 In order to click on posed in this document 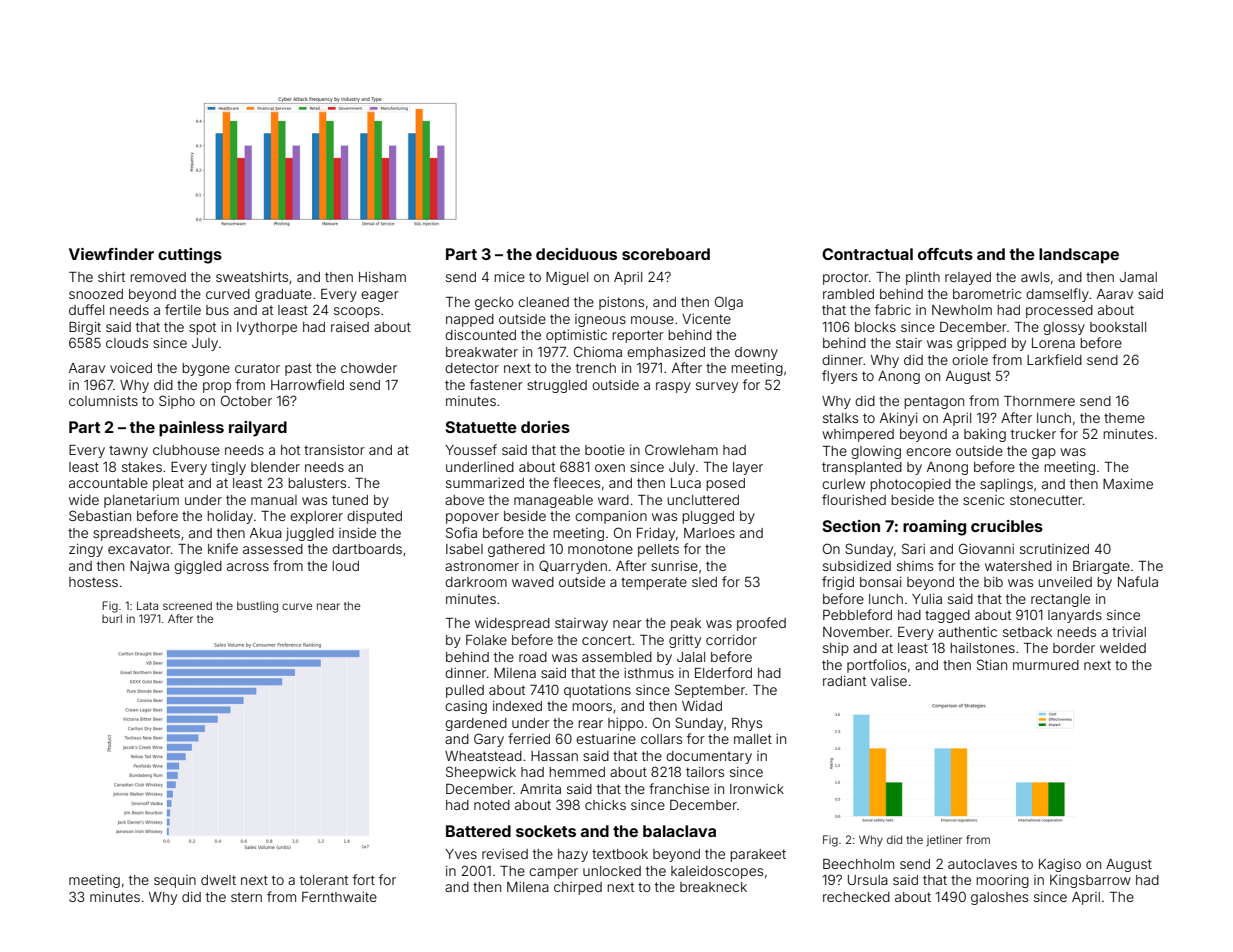, I will do `click(725, 484)`.
